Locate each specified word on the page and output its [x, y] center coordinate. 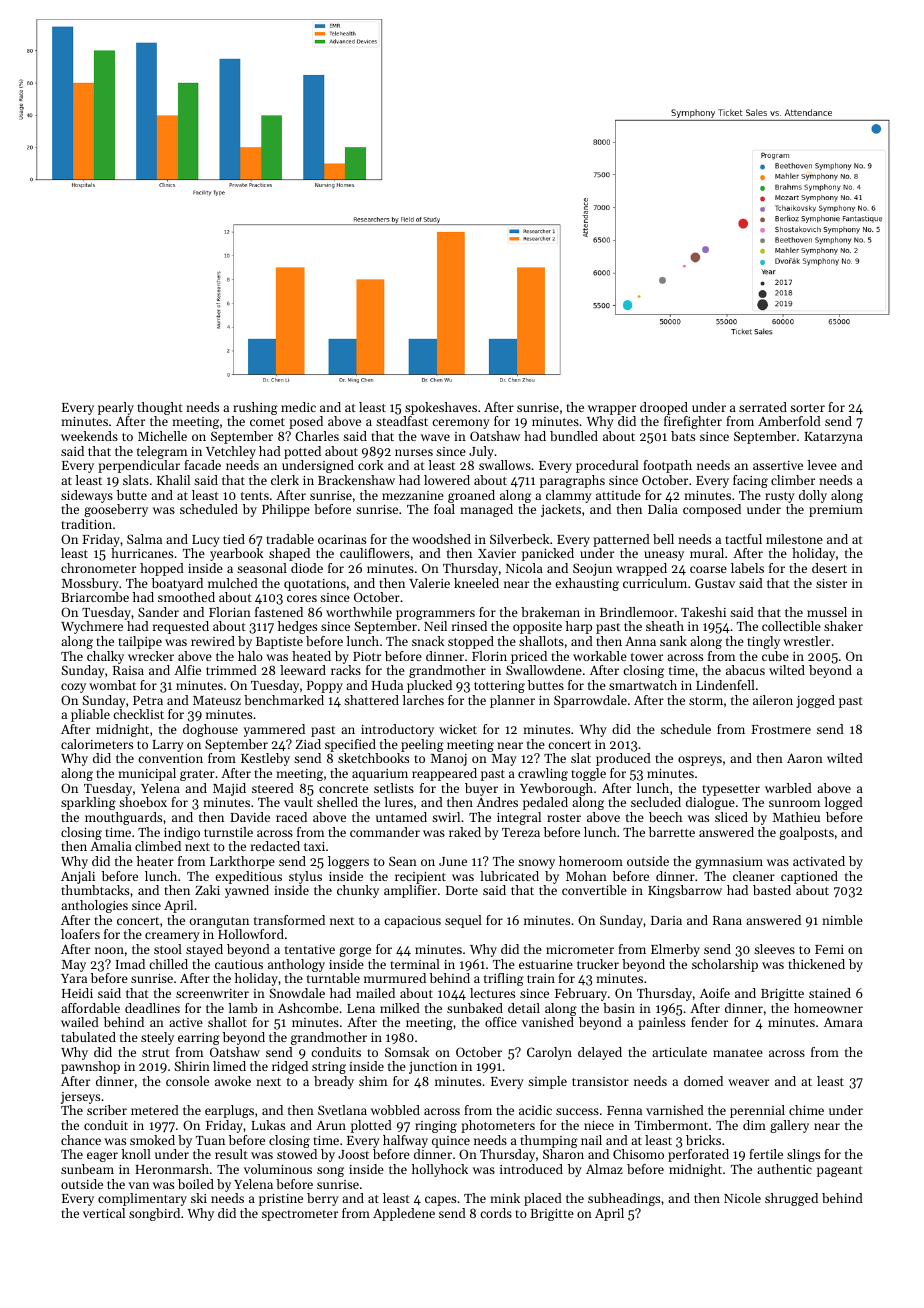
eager [102, 1157]
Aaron [805, 758]
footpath [667, 466]
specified [350, 745]
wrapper [612, 410]
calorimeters [97, 744]
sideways [87, 496]
